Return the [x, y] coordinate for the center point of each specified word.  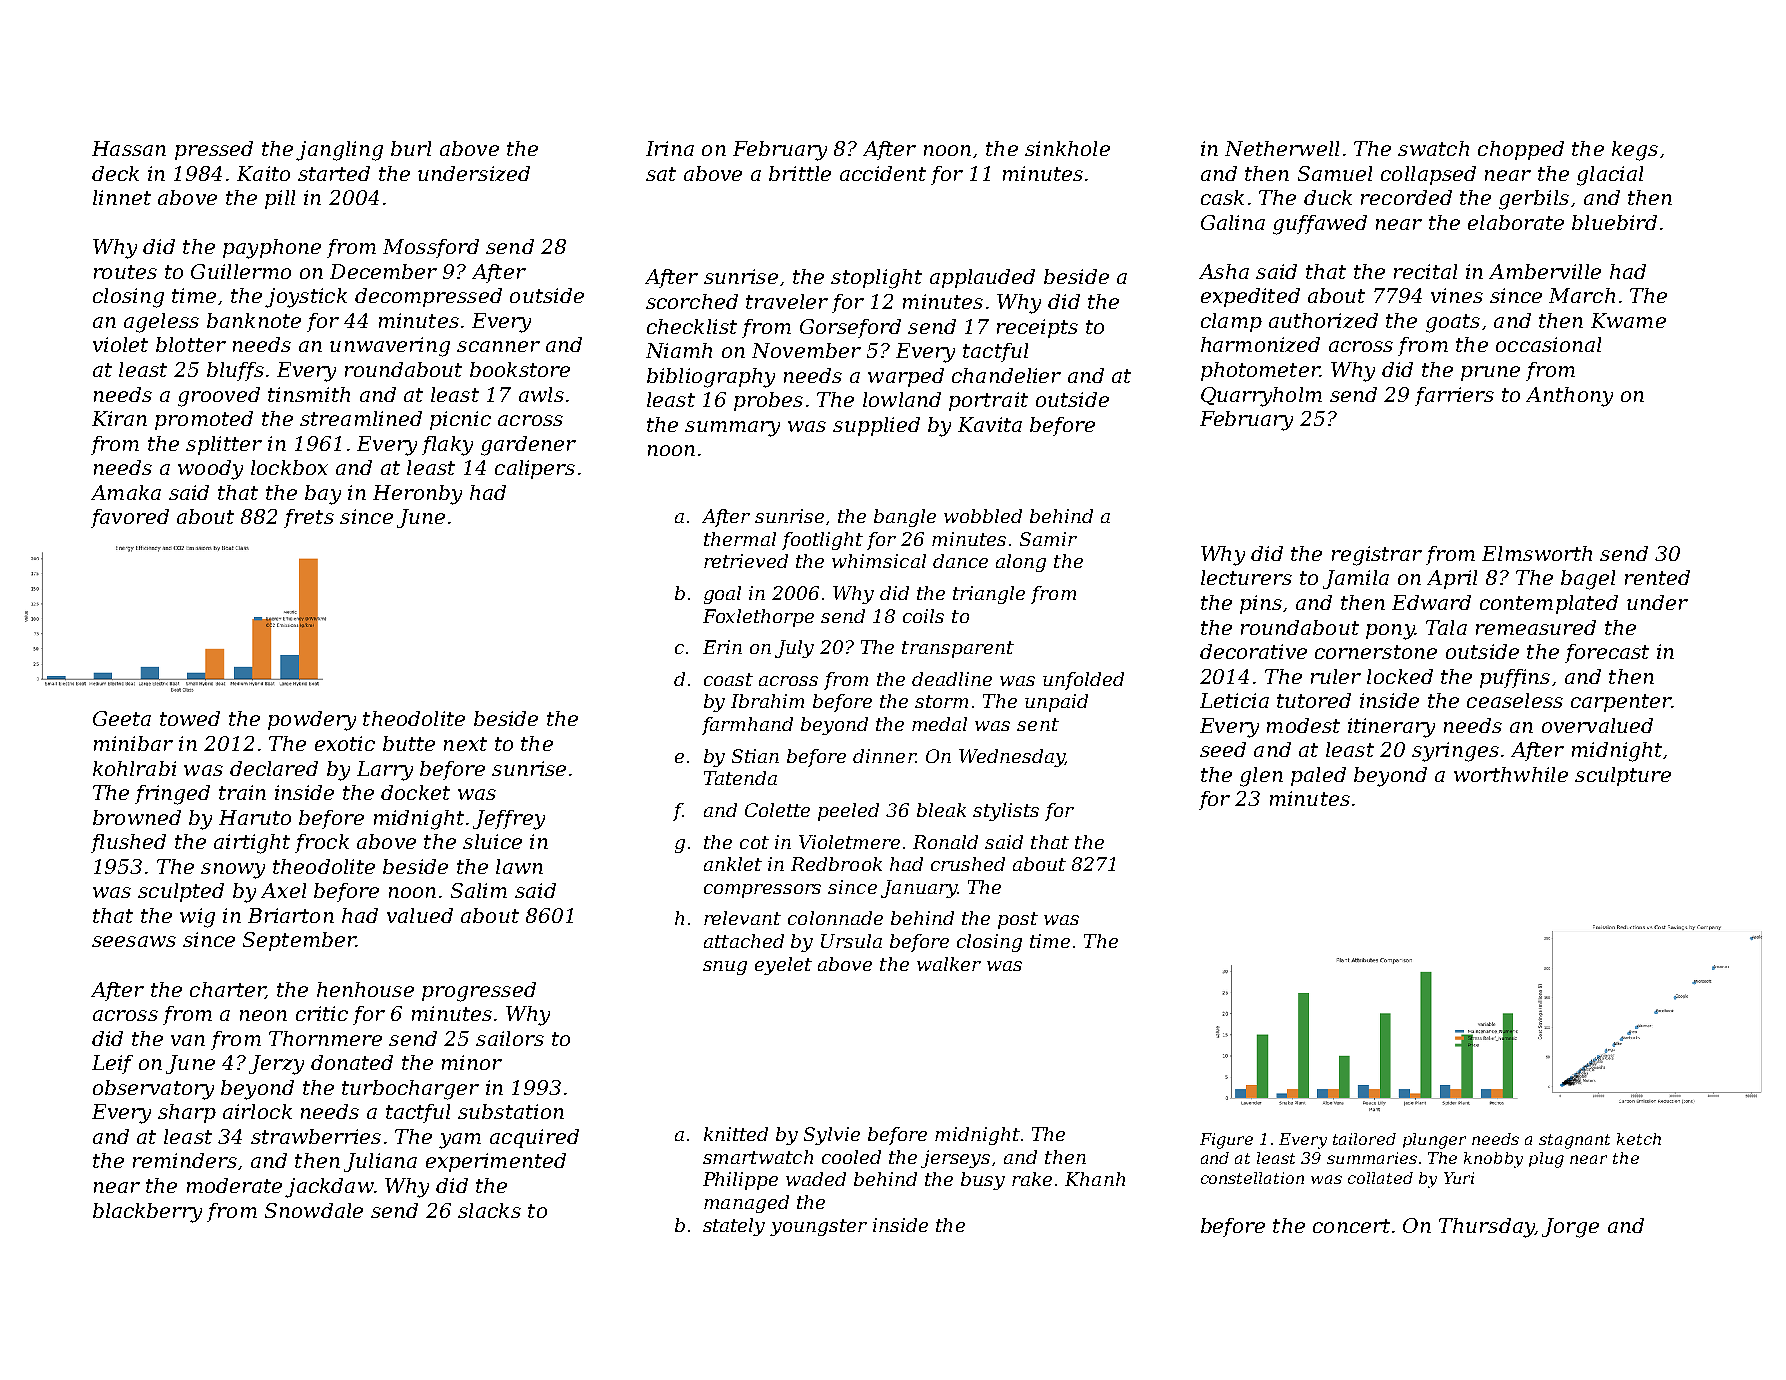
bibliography [711, 378]
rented [1657, 577]
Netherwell [1282, 148]
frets [309, 518]
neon [263, 1015]
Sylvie [832, 1136]
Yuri [1459, 1178]
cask [1222, 197]
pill [280, 199]
